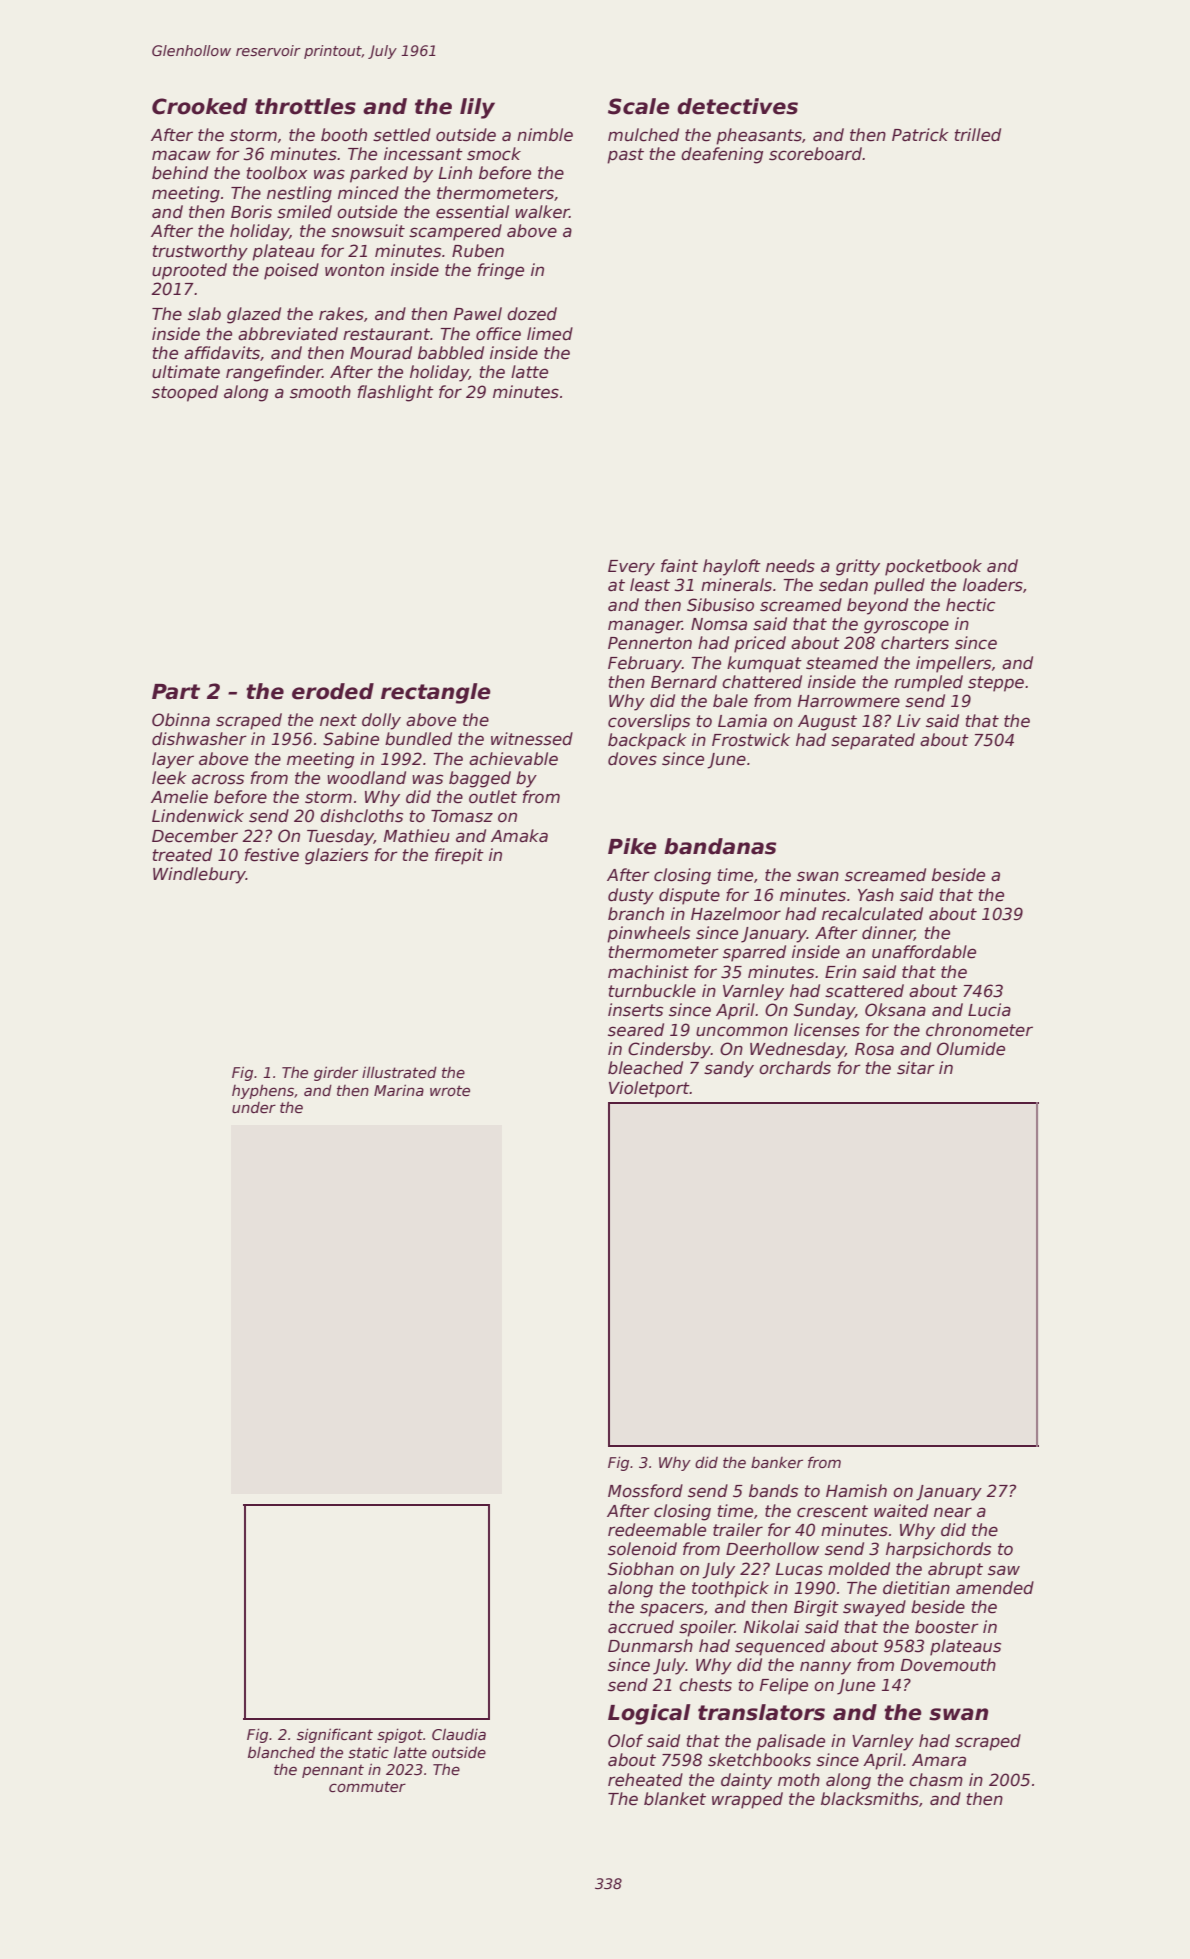 The height and width of the page is (1959, 1190). What do you see at coordinates (320, 392) in the page?
I see `smooth` at bounding box center [320, 392].
